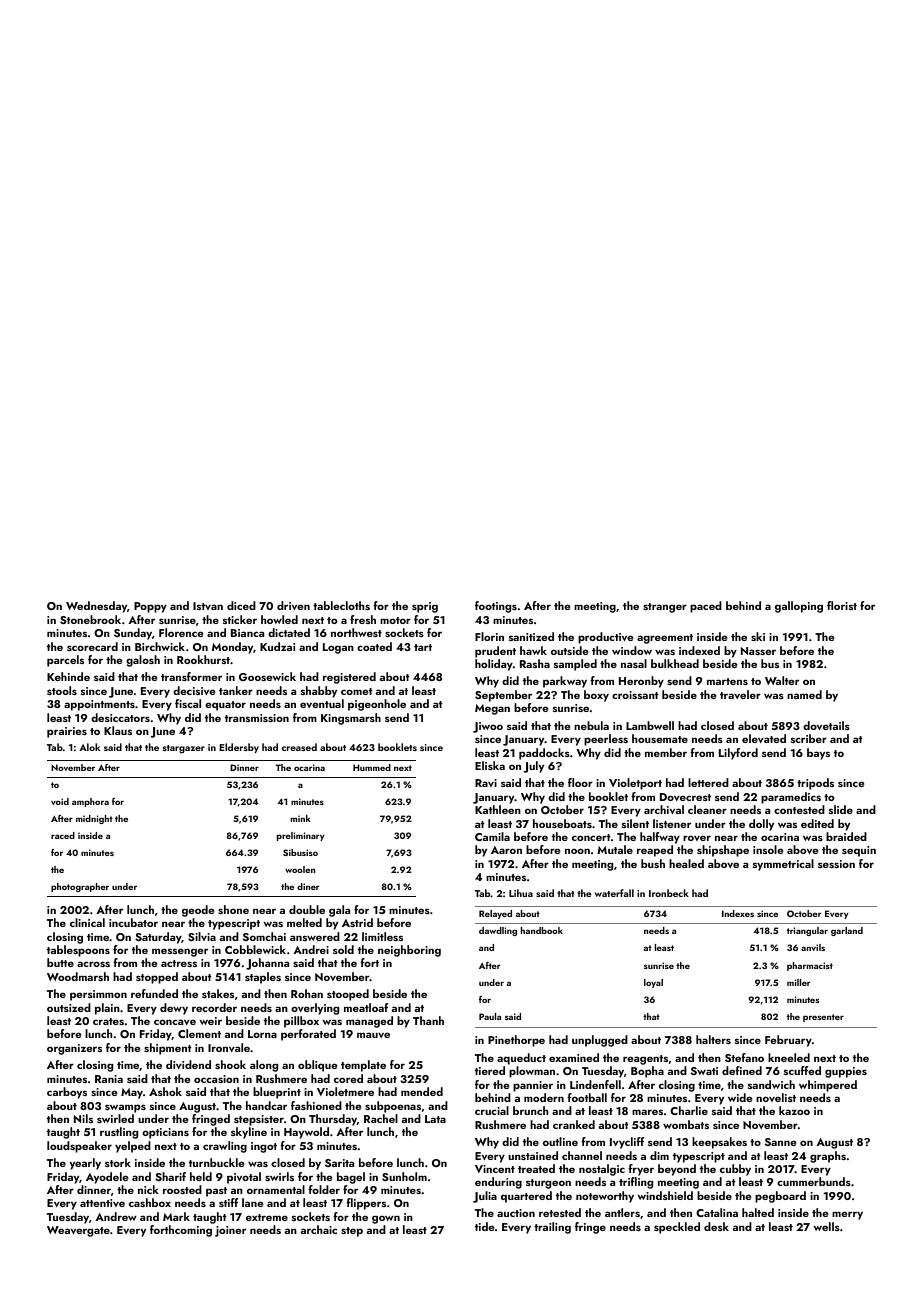 This image has width=924, height=1308. What do you see at coordinates (208, 606) in the image?
I see `Istvan` at bounding box center [208, 606].
